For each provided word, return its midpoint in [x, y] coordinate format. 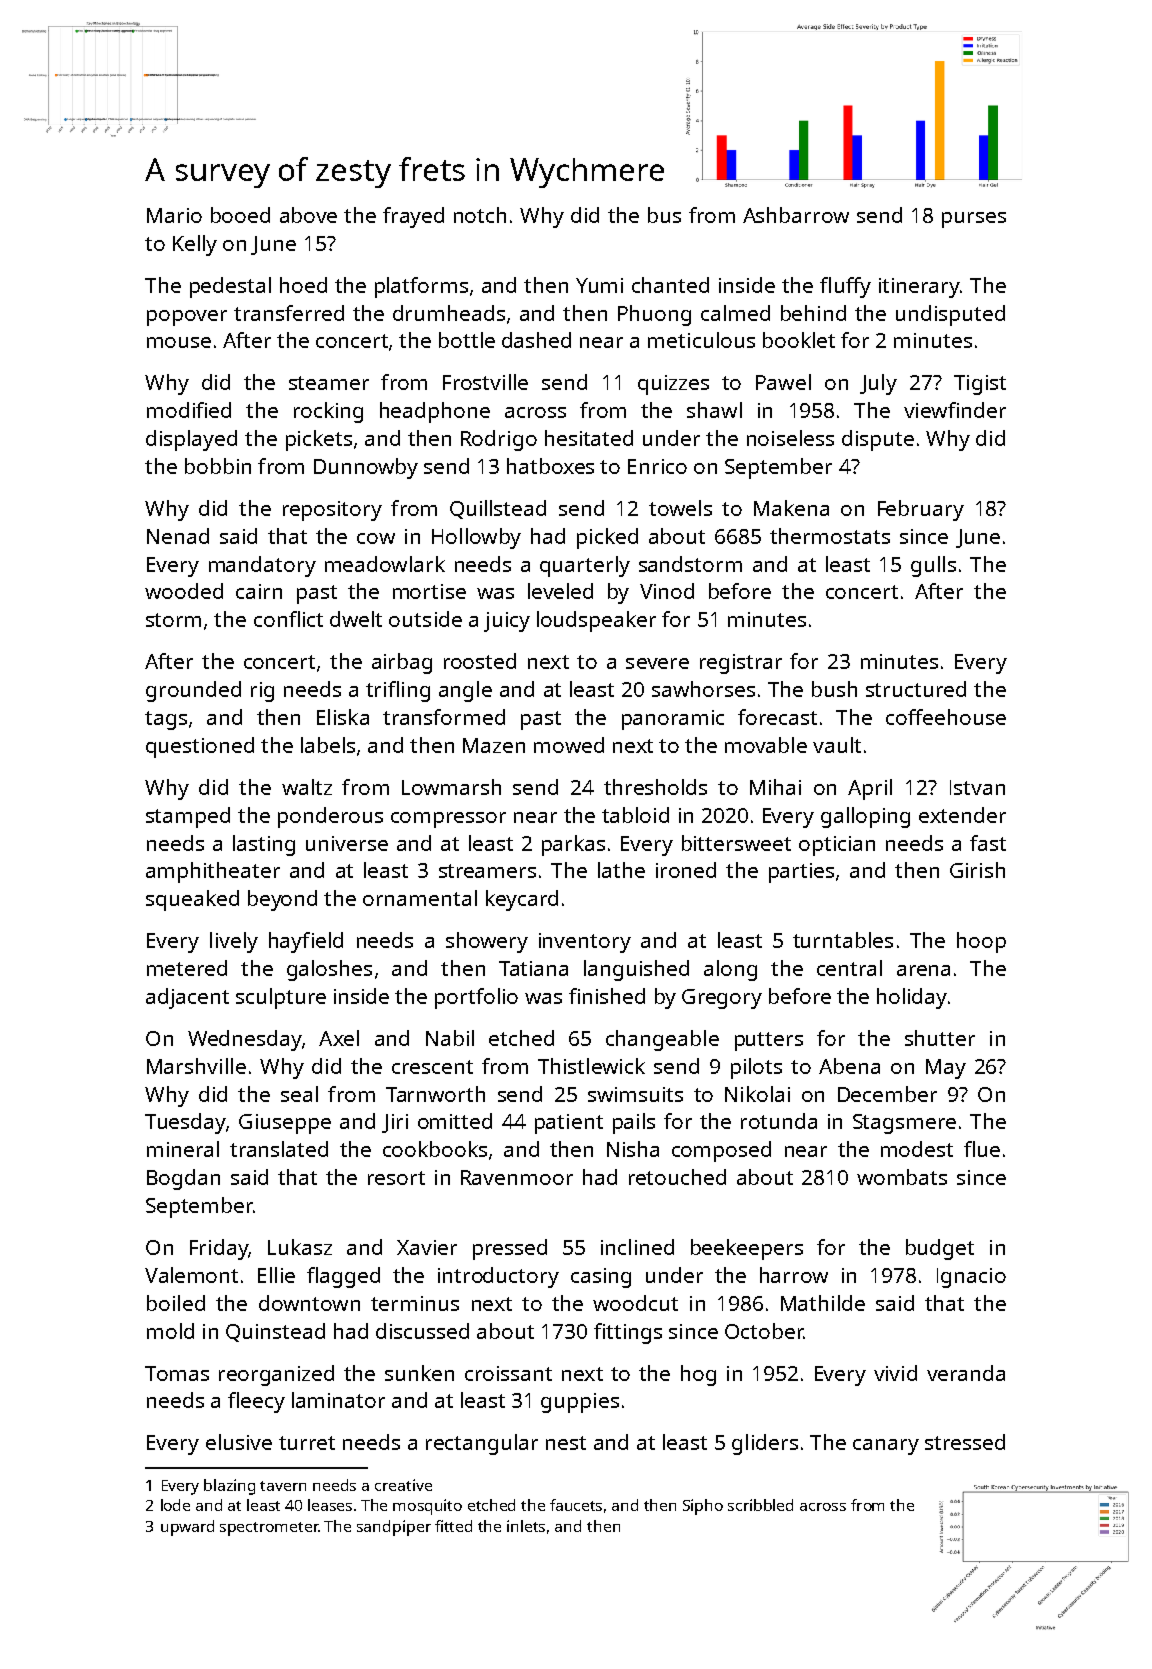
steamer [329, 383]
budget [940, 1249]
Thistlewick [591, 1066]
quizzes [673, 385]
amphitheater [213, 872]
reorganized [276, 1375]
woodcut [635, 1303]
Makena [791, 508]
